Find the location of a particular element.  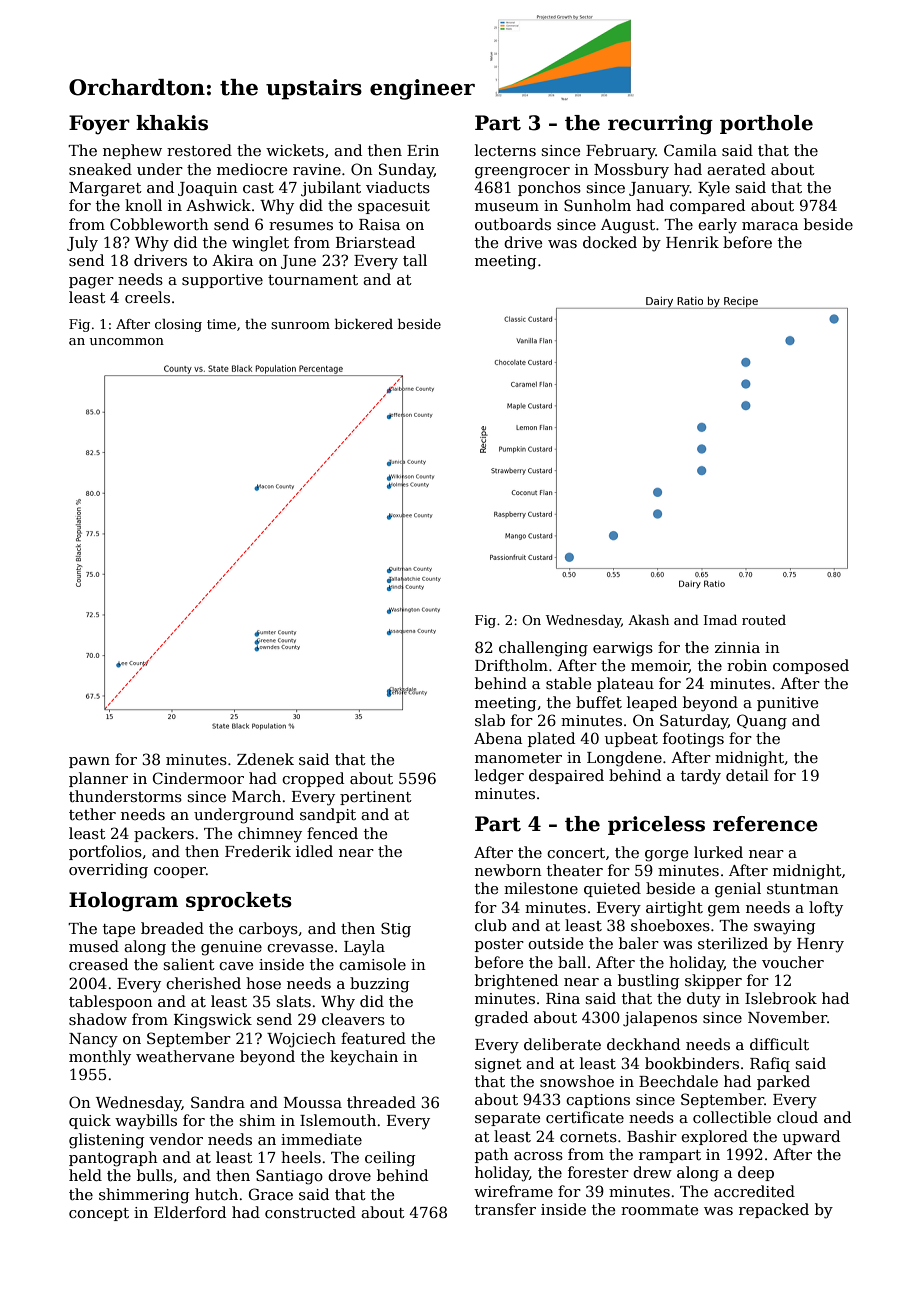

bickered is located at coordinates (364, 324).
